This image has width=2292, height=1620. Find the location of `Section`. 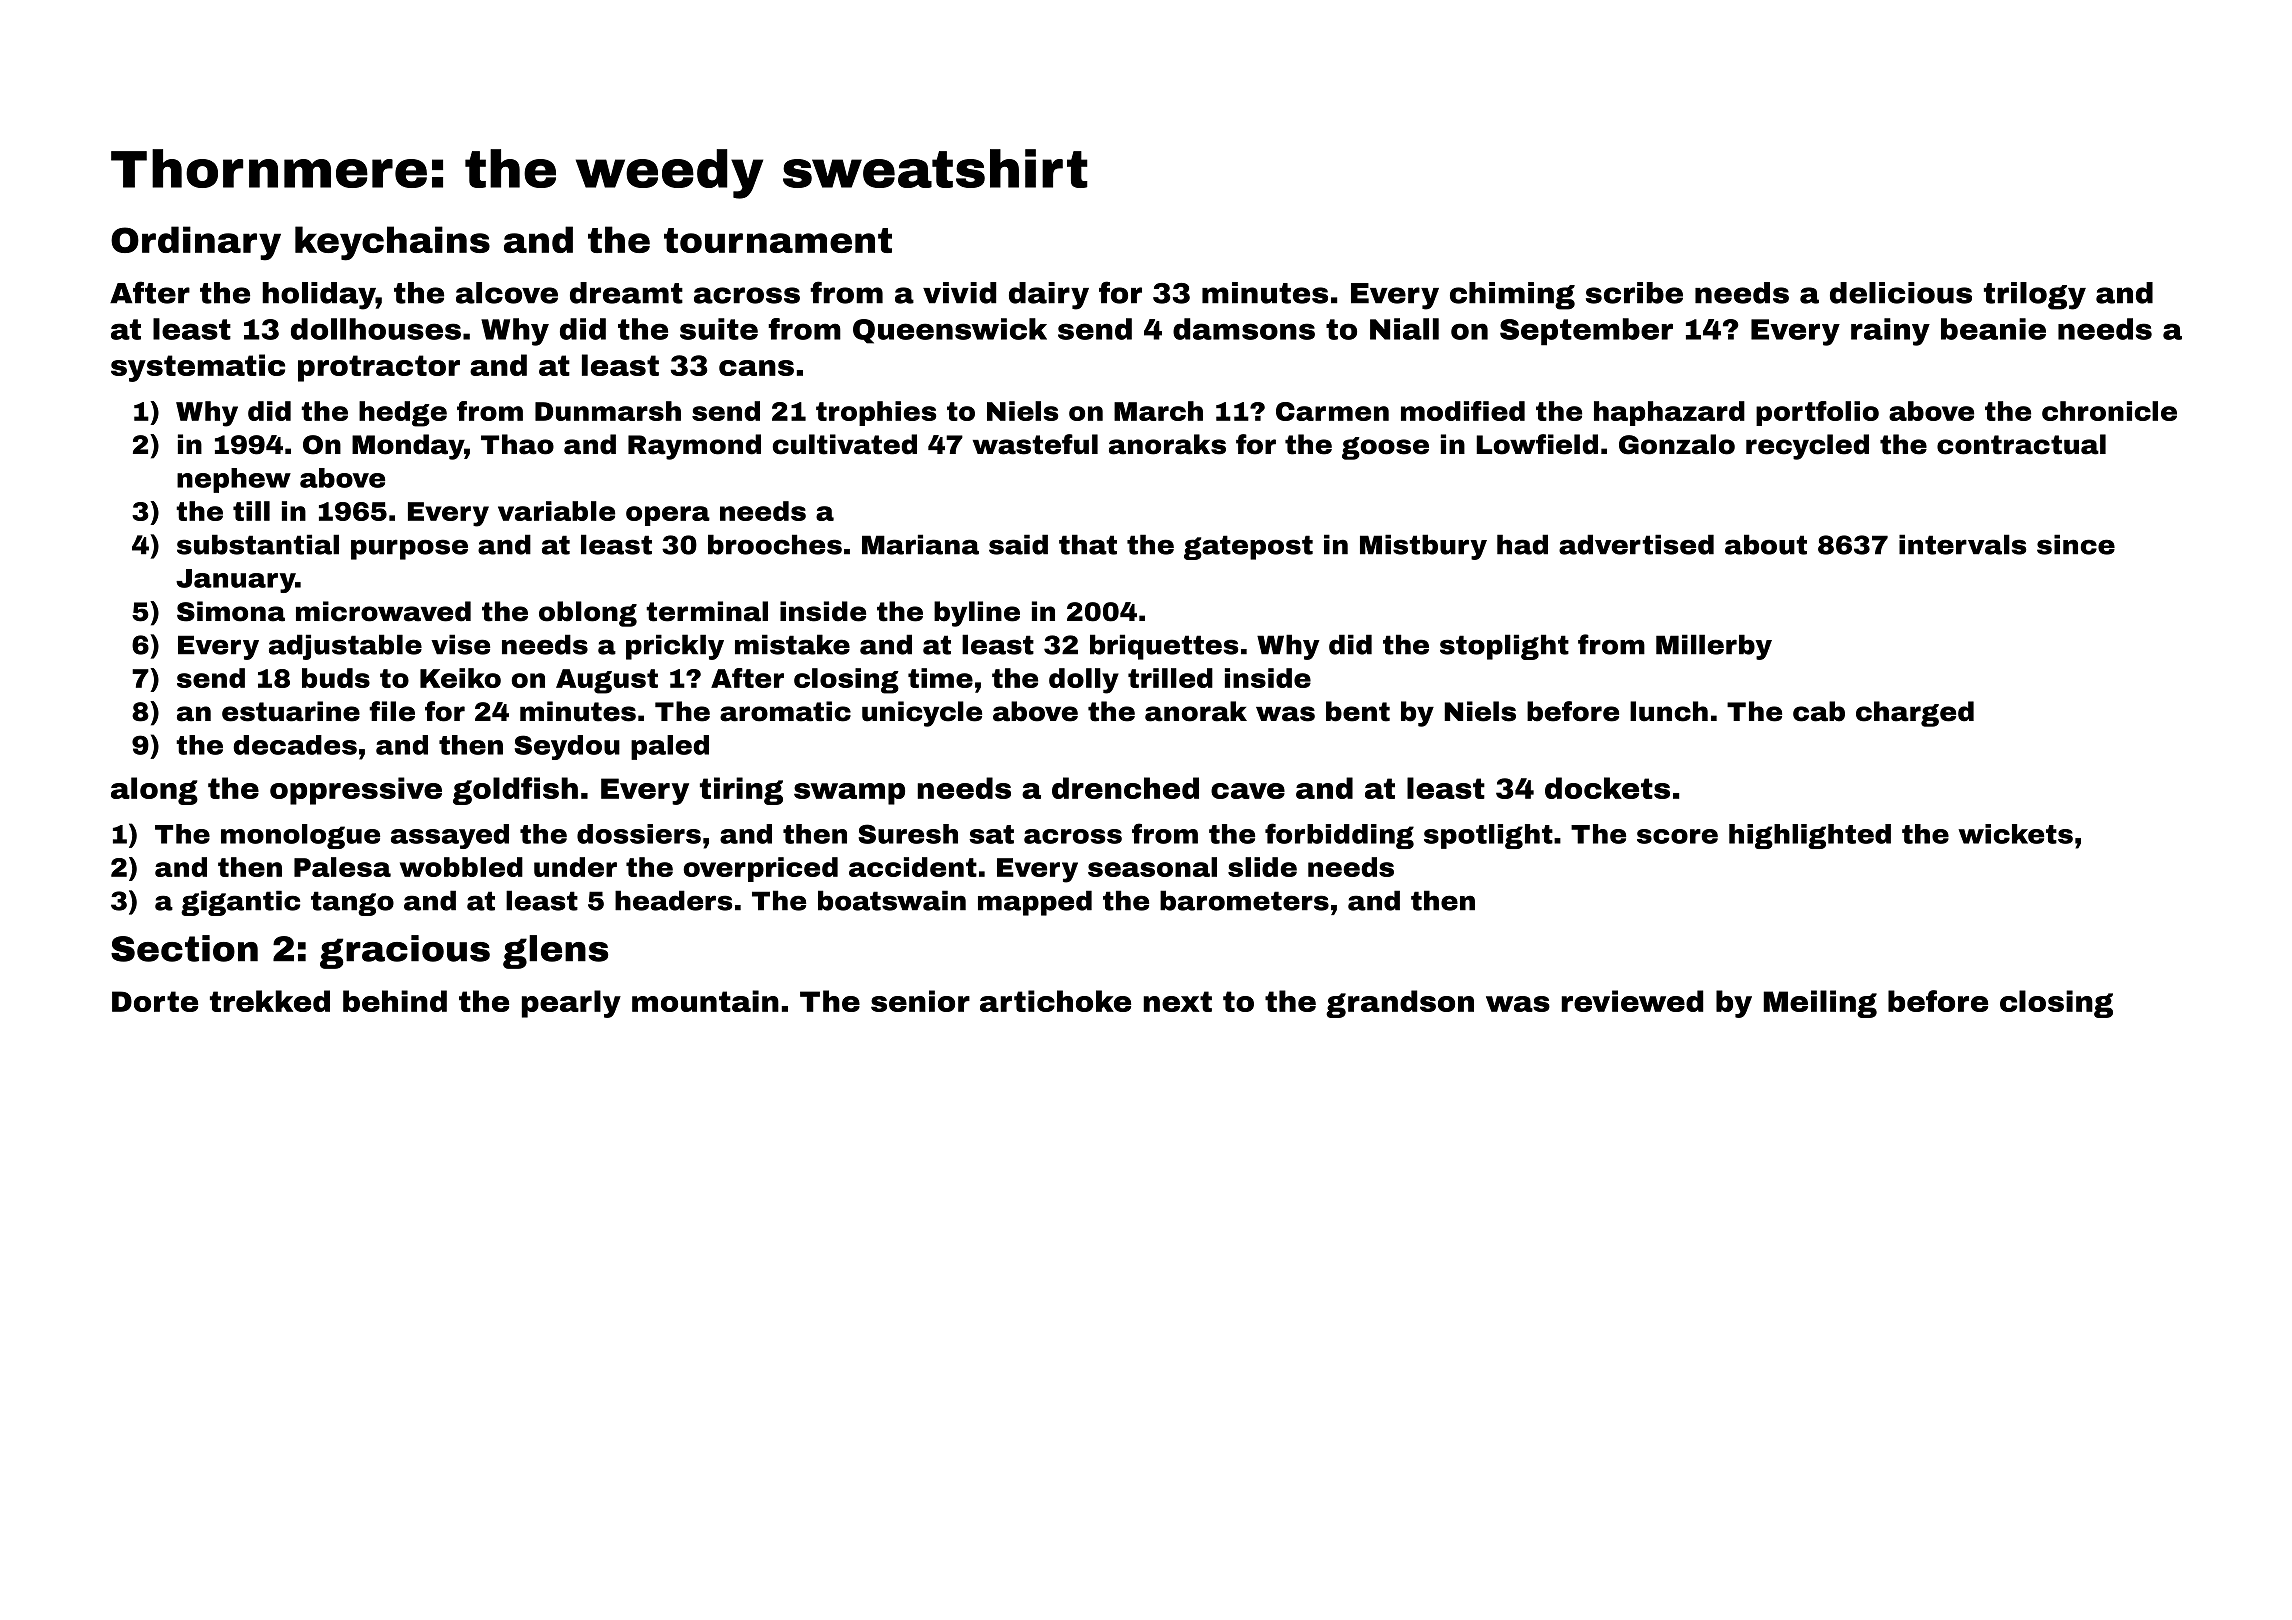

Section is located at coordinates (184, 948).
